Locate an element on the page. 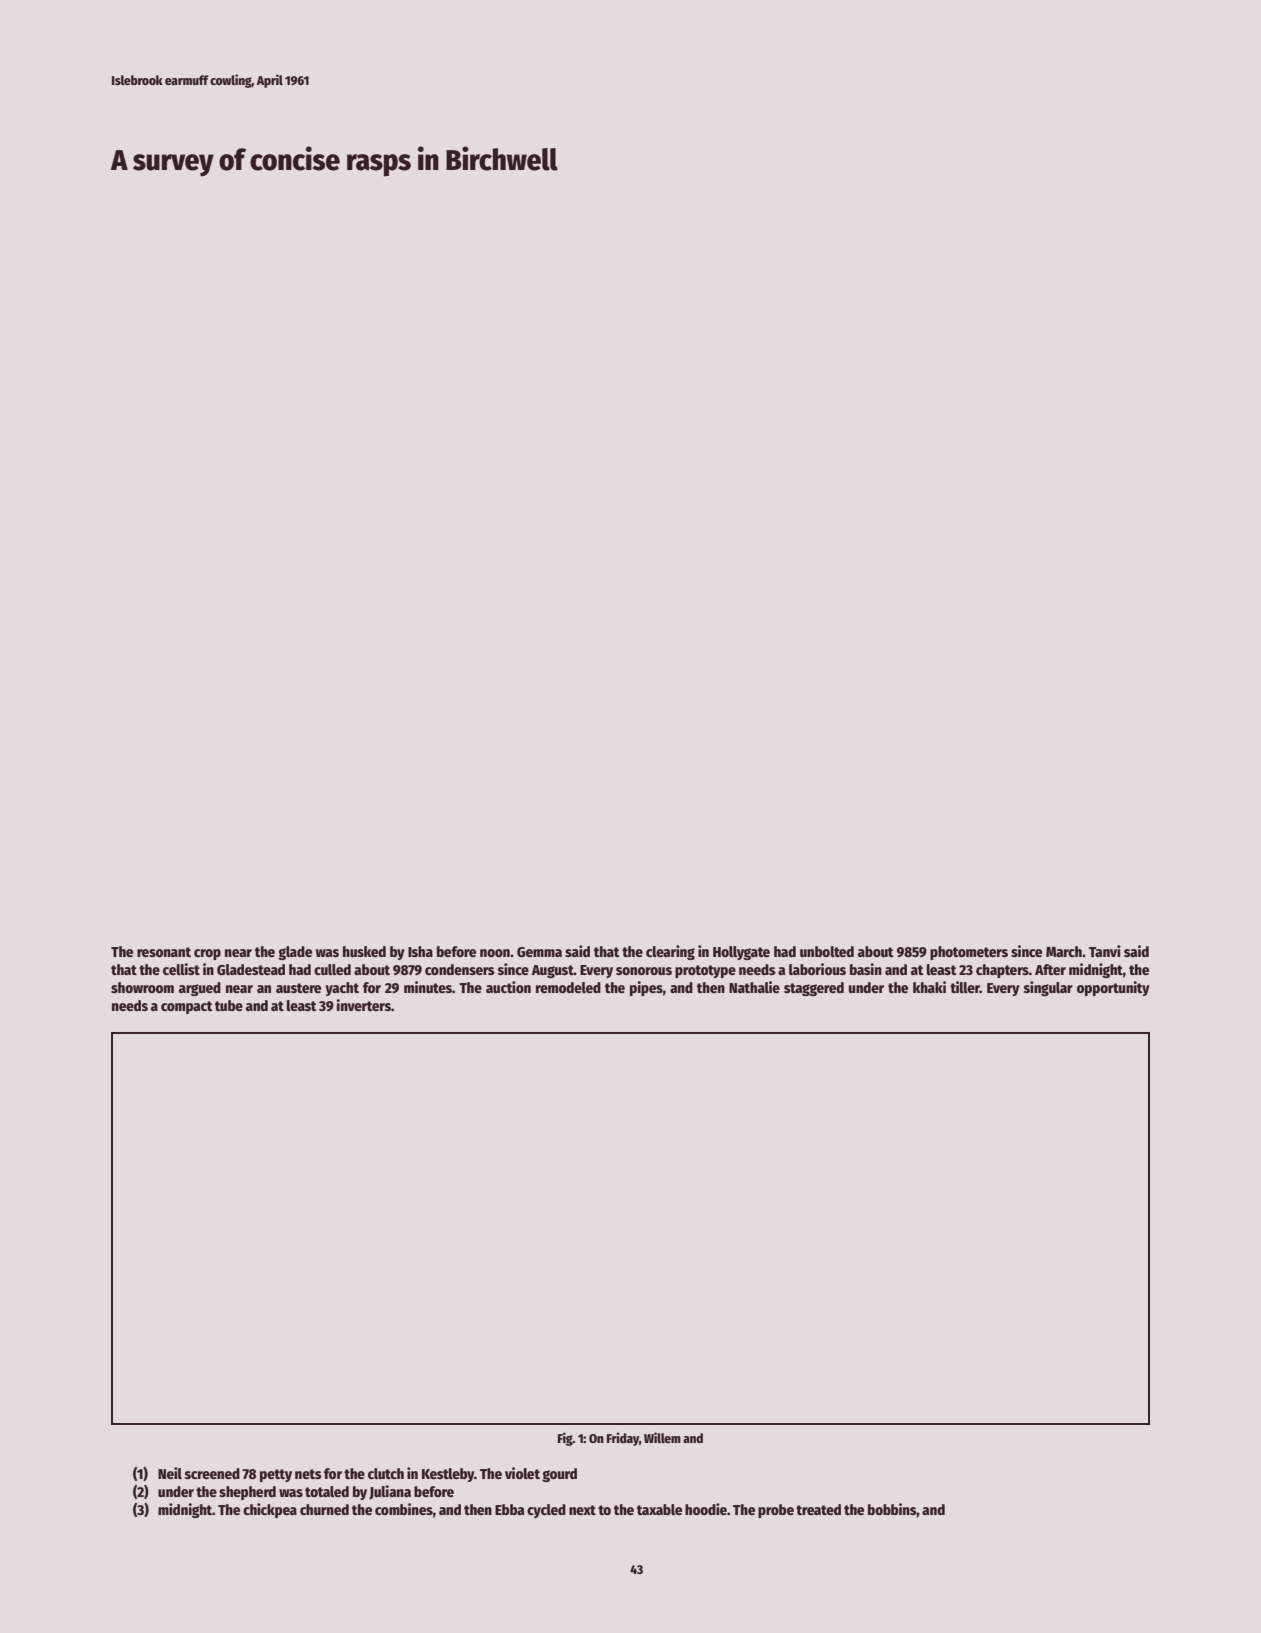 This image has height=1633, width=1261. tiller is located at coordinates (965, 987).
